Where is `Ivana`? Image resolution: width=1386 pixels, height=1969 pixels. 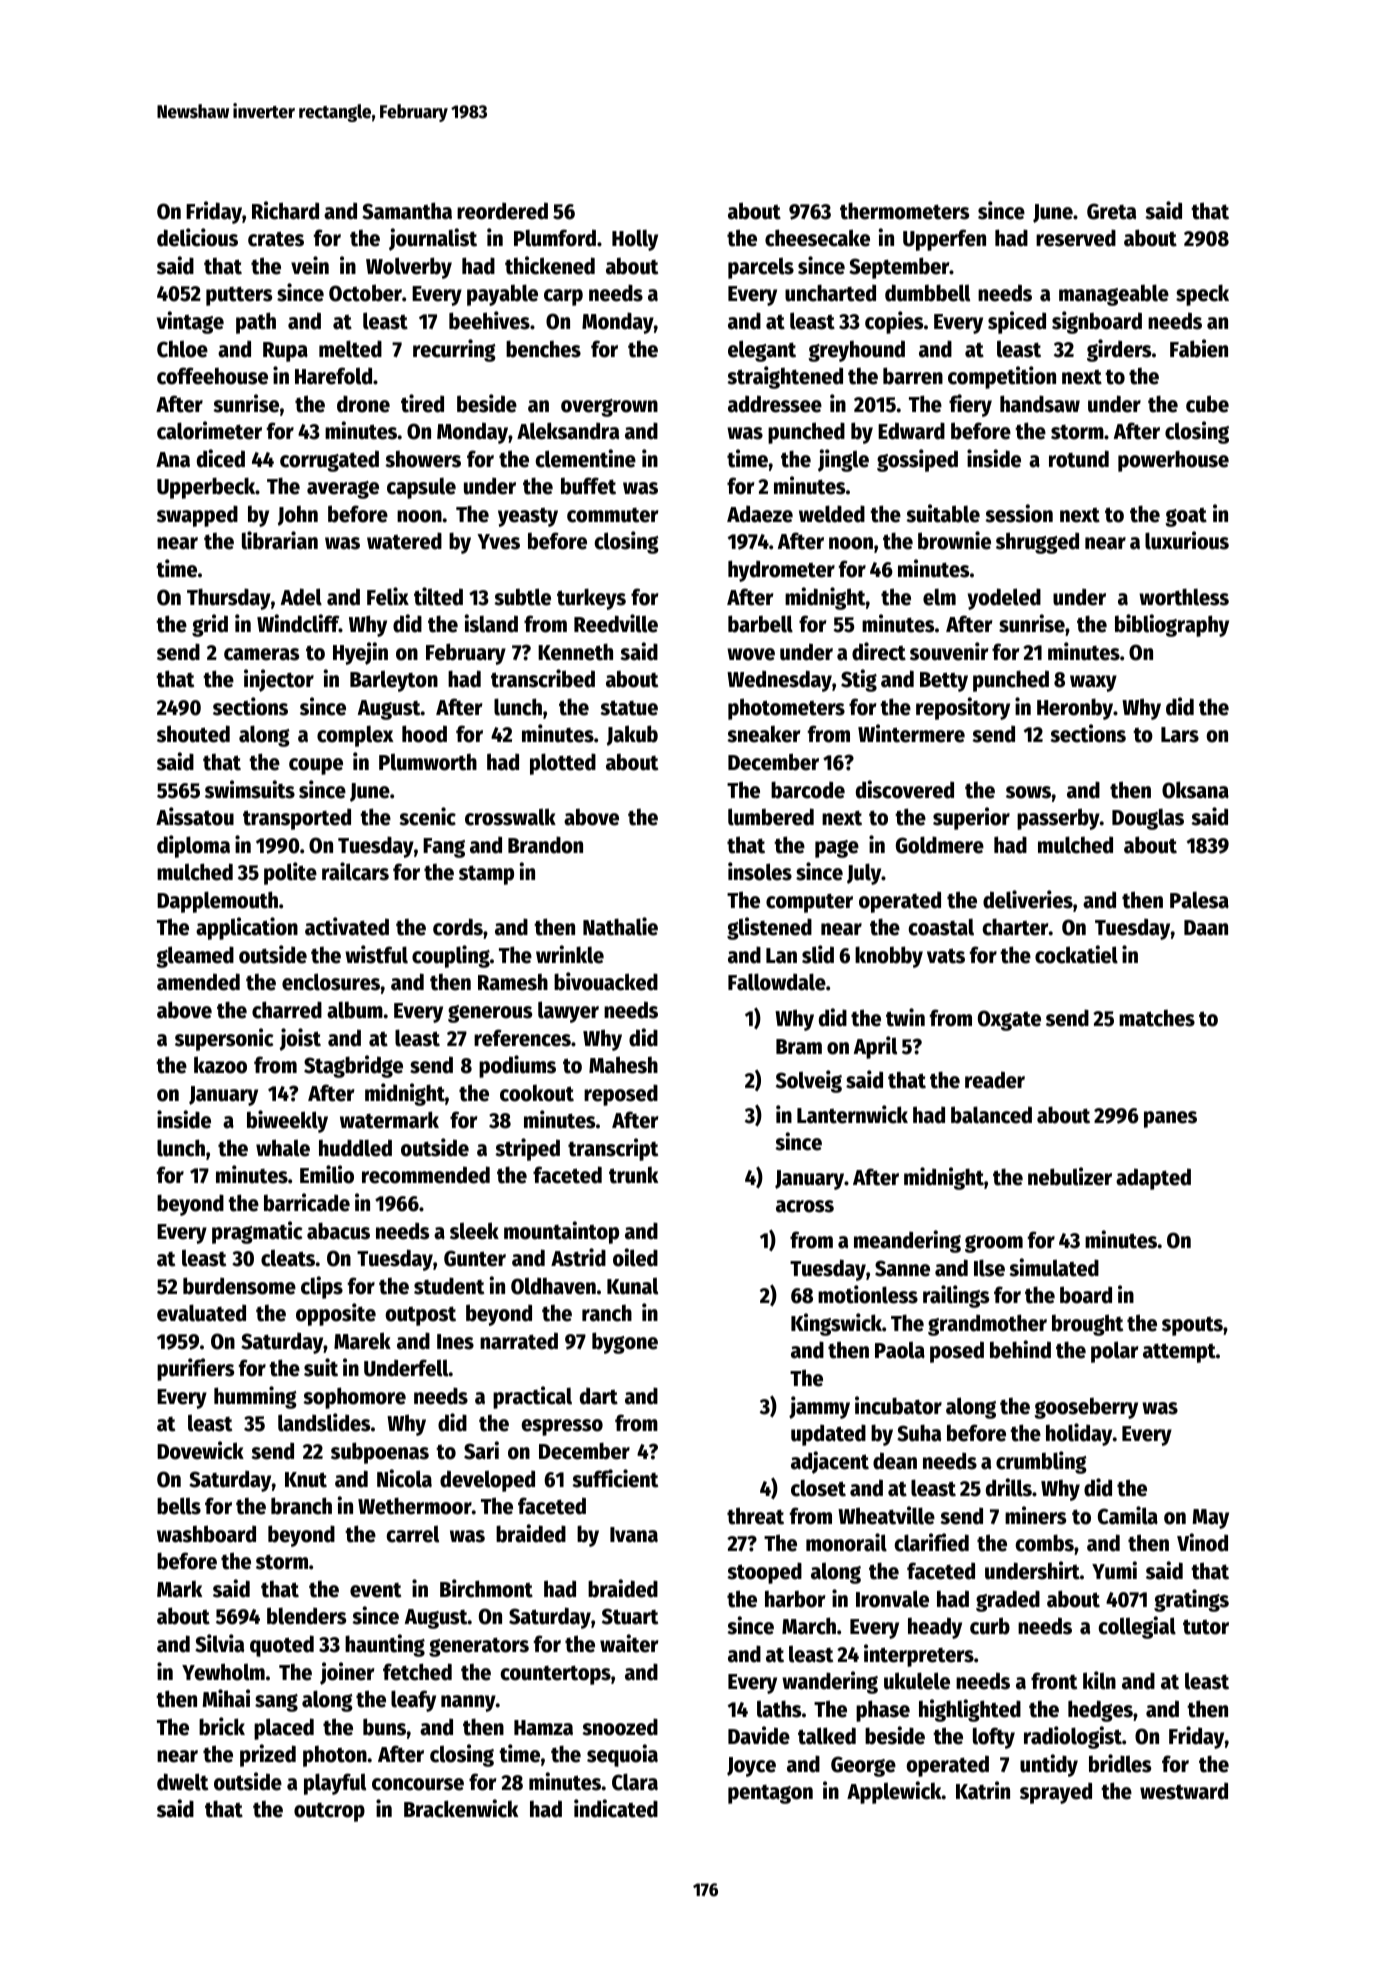
Ivana is located at coordinates (634, 1535).
